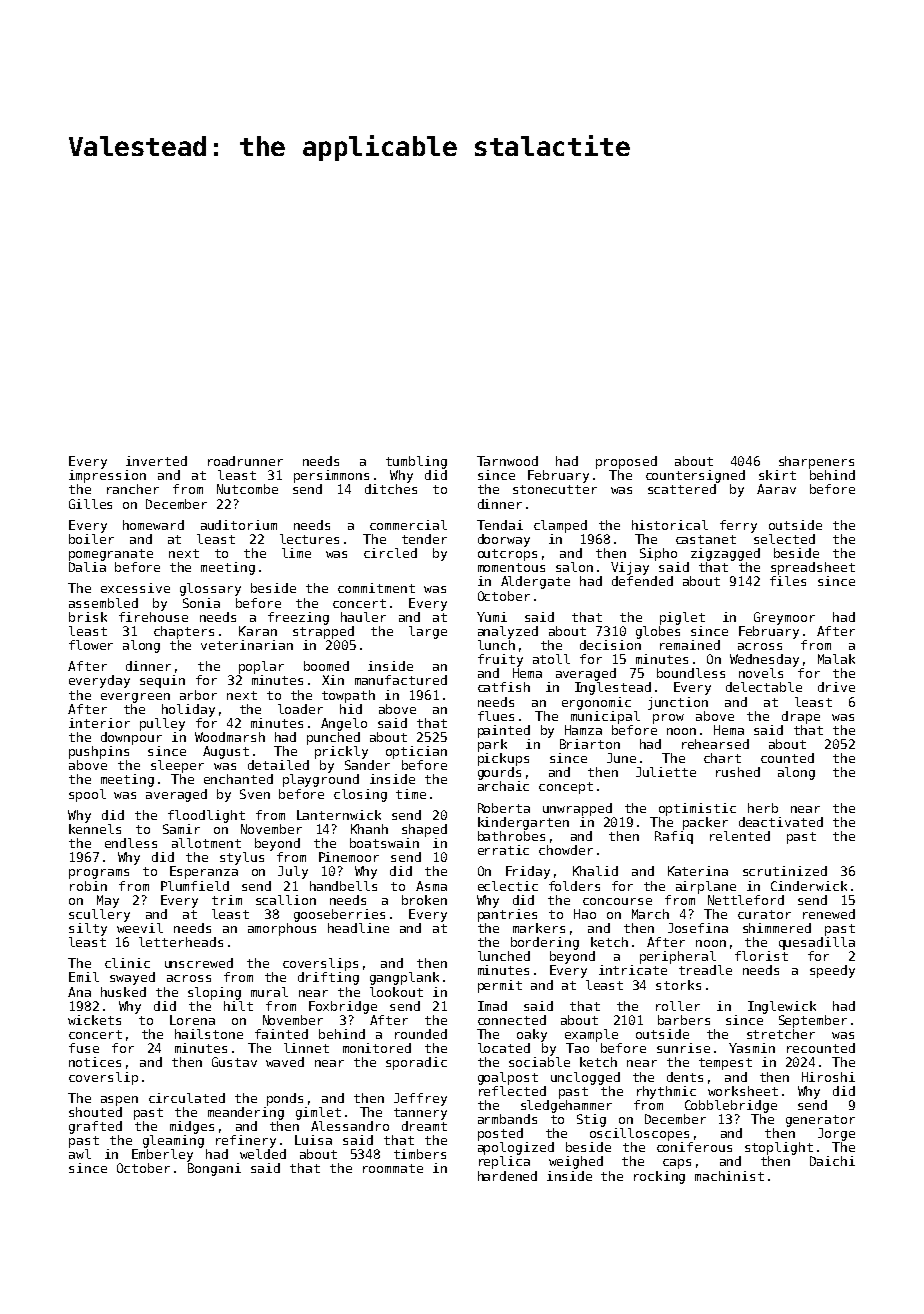 The height and width of the page is (1314, 924). What do you see at coordinates (738, 772) in the page?
I see `rushed` at bounding box center [738, 772].
